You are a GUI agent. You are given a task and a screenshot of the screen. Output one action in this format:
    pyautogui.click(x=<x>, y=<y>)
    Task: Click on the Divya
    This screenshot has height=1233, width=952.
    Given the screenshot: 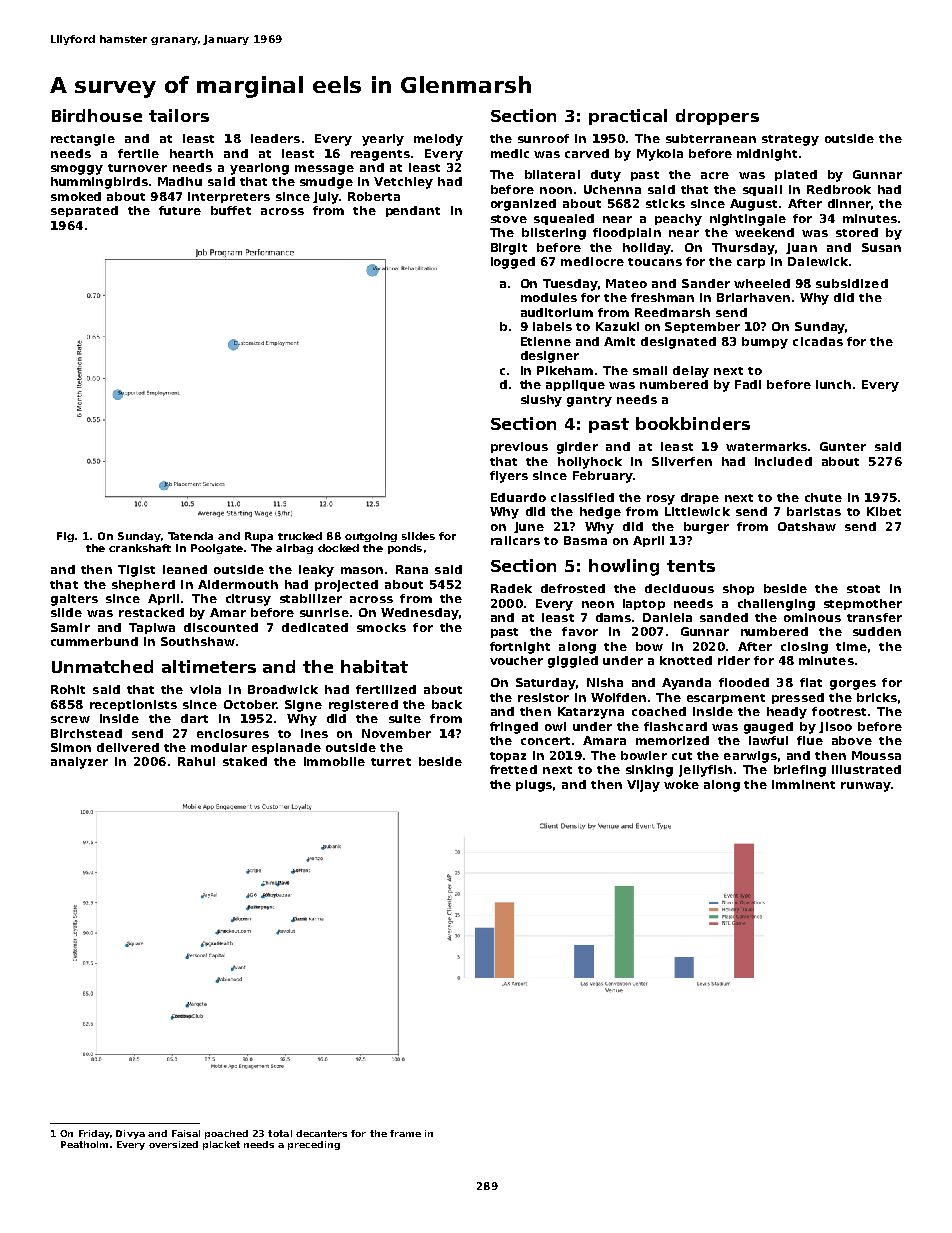 What is the action you would take?
    pyautogui.click(x=130, y=1134)
